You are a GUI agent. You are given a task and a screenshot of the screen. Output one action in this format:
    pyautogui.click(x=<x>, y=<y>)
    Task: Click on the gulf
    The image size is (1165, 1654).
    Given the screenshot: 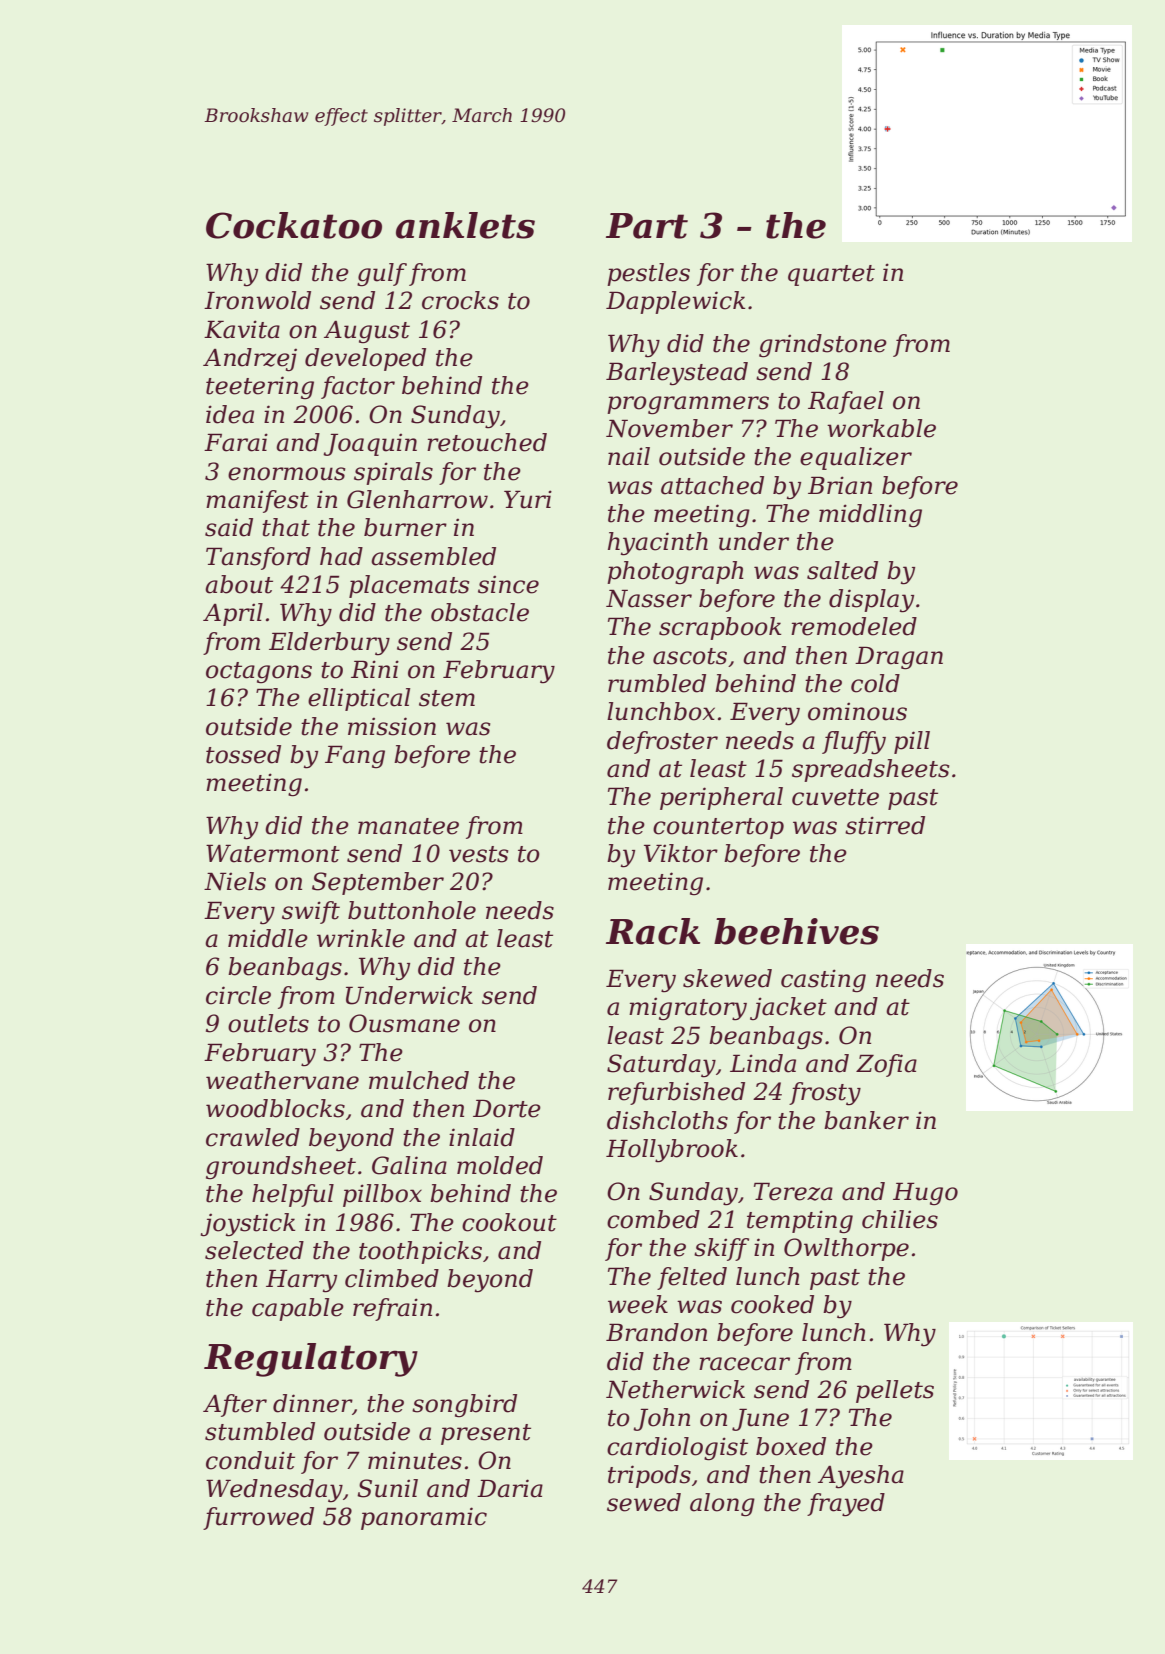 What is the action you would take?
    pyautogui.click(x=382, y=275)
